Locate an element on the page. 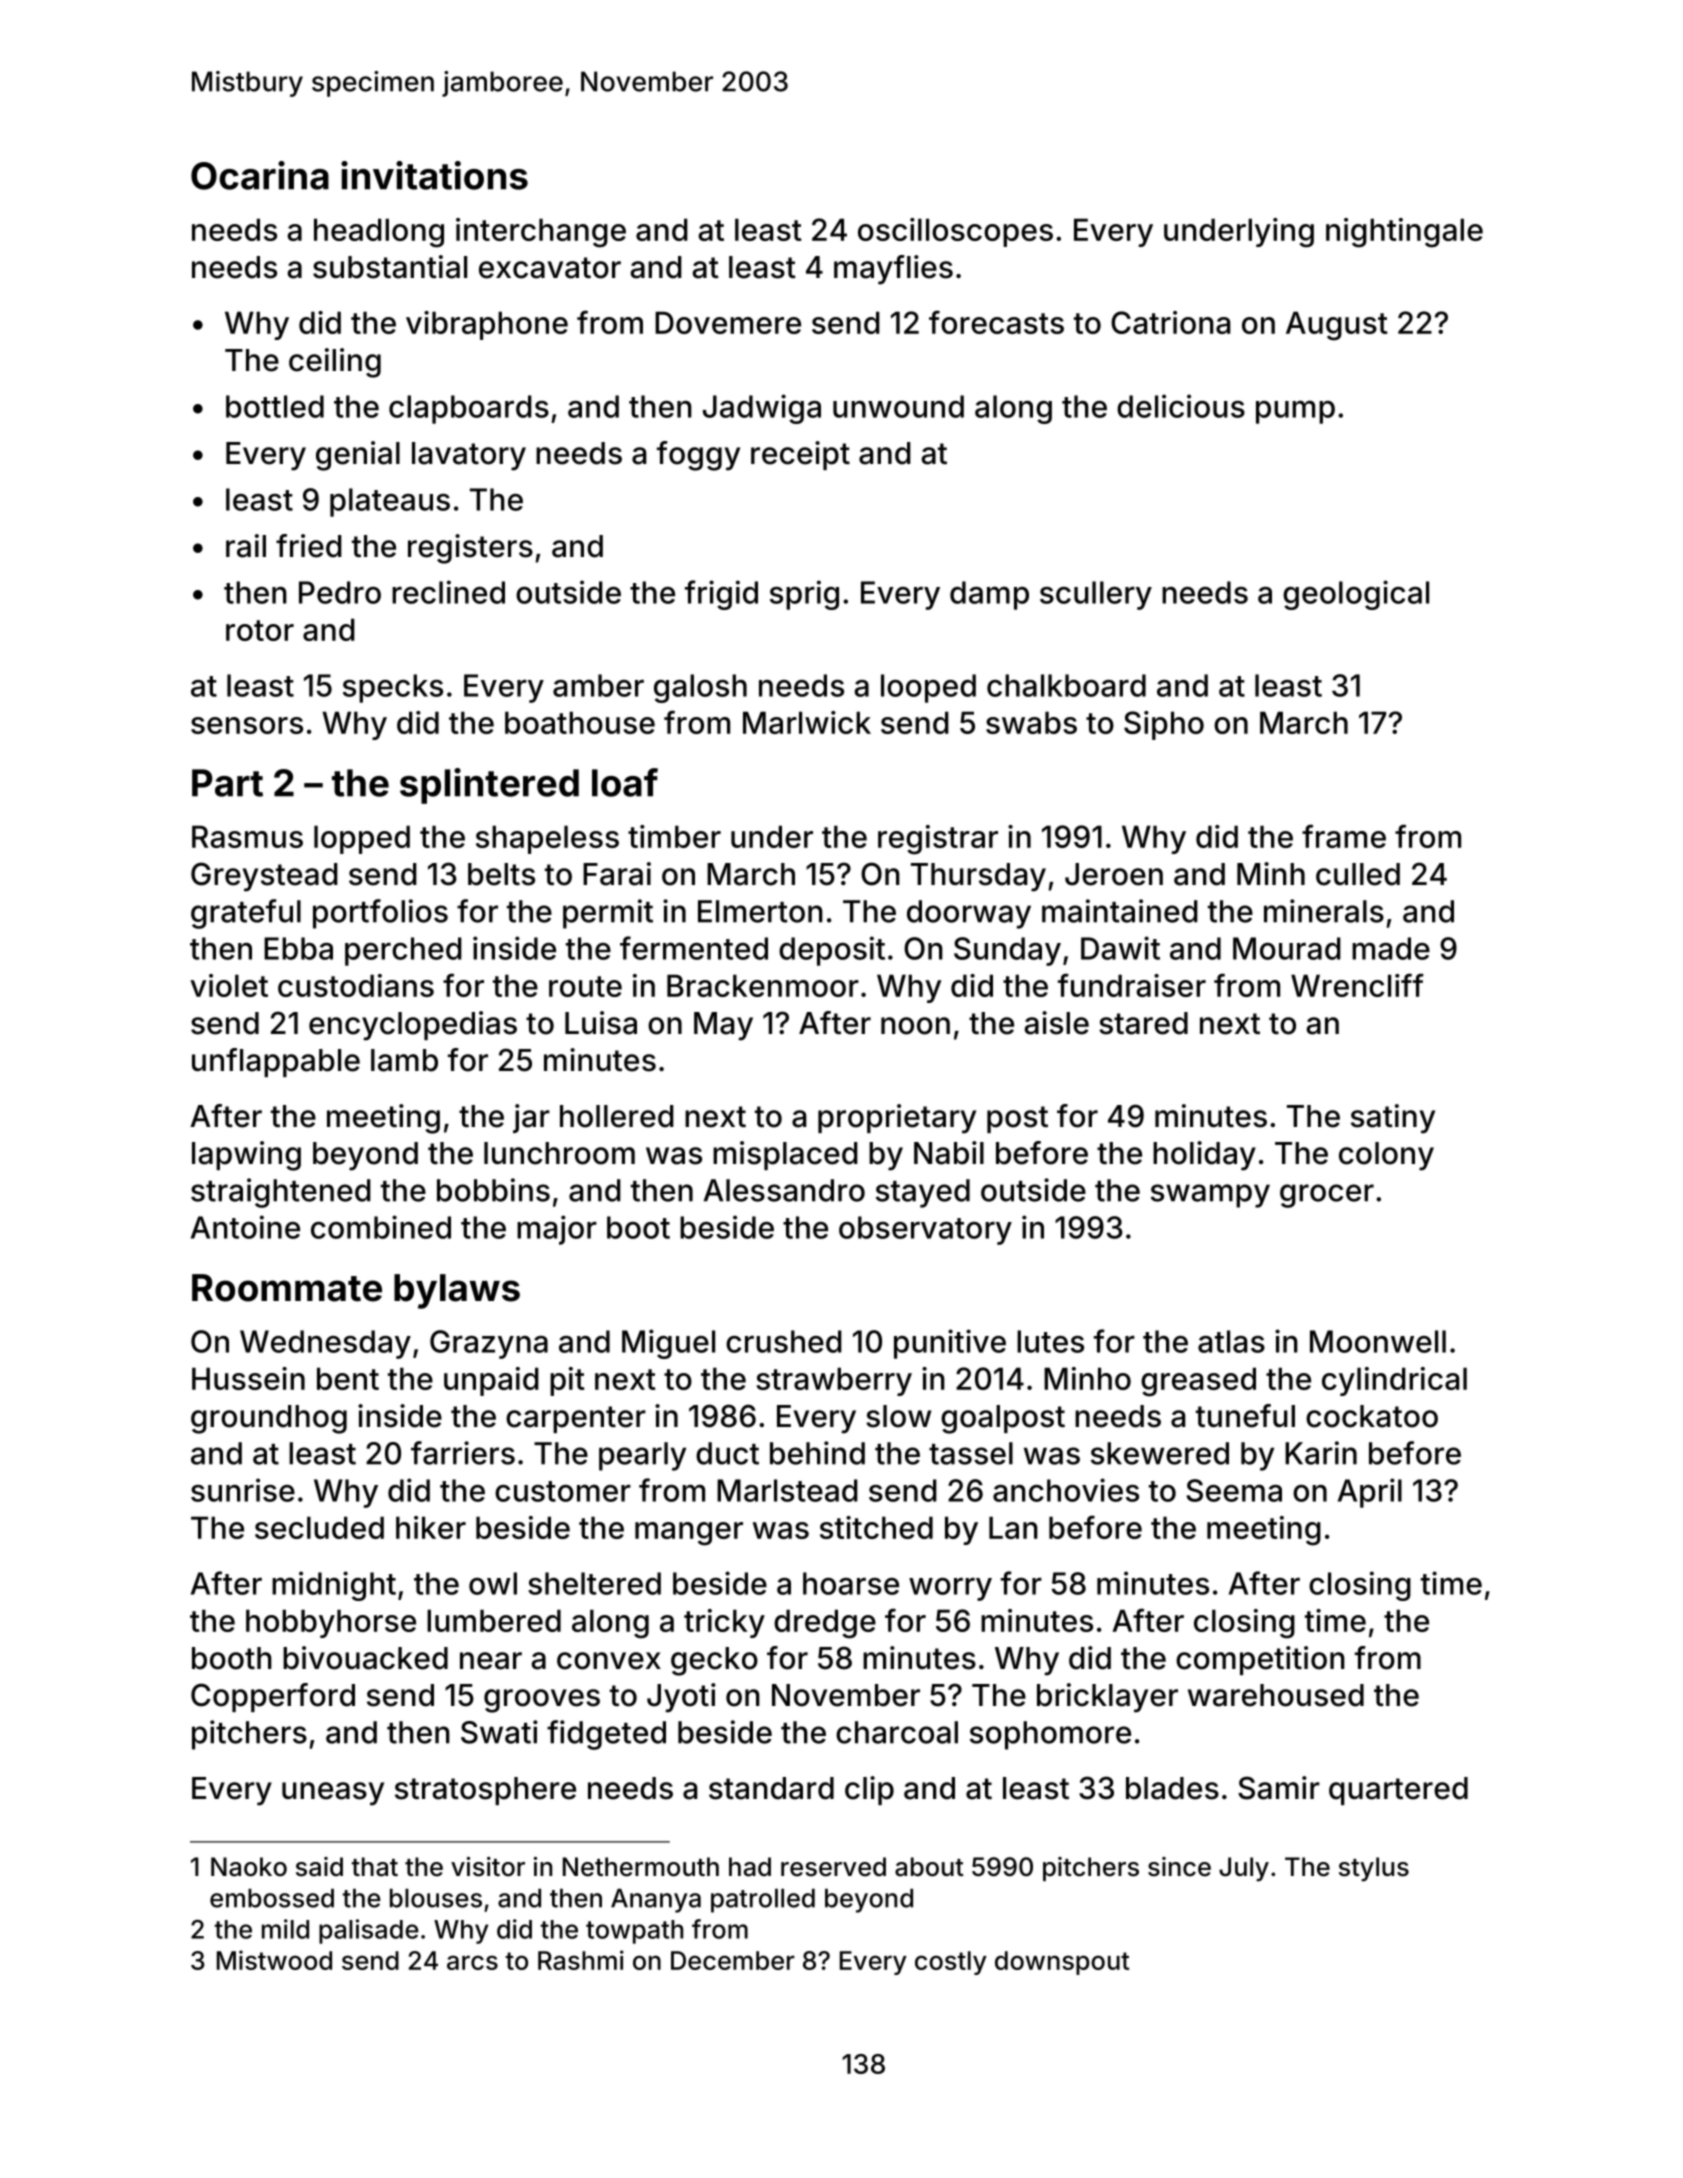  invitations is located at coordinates (434, 175).
